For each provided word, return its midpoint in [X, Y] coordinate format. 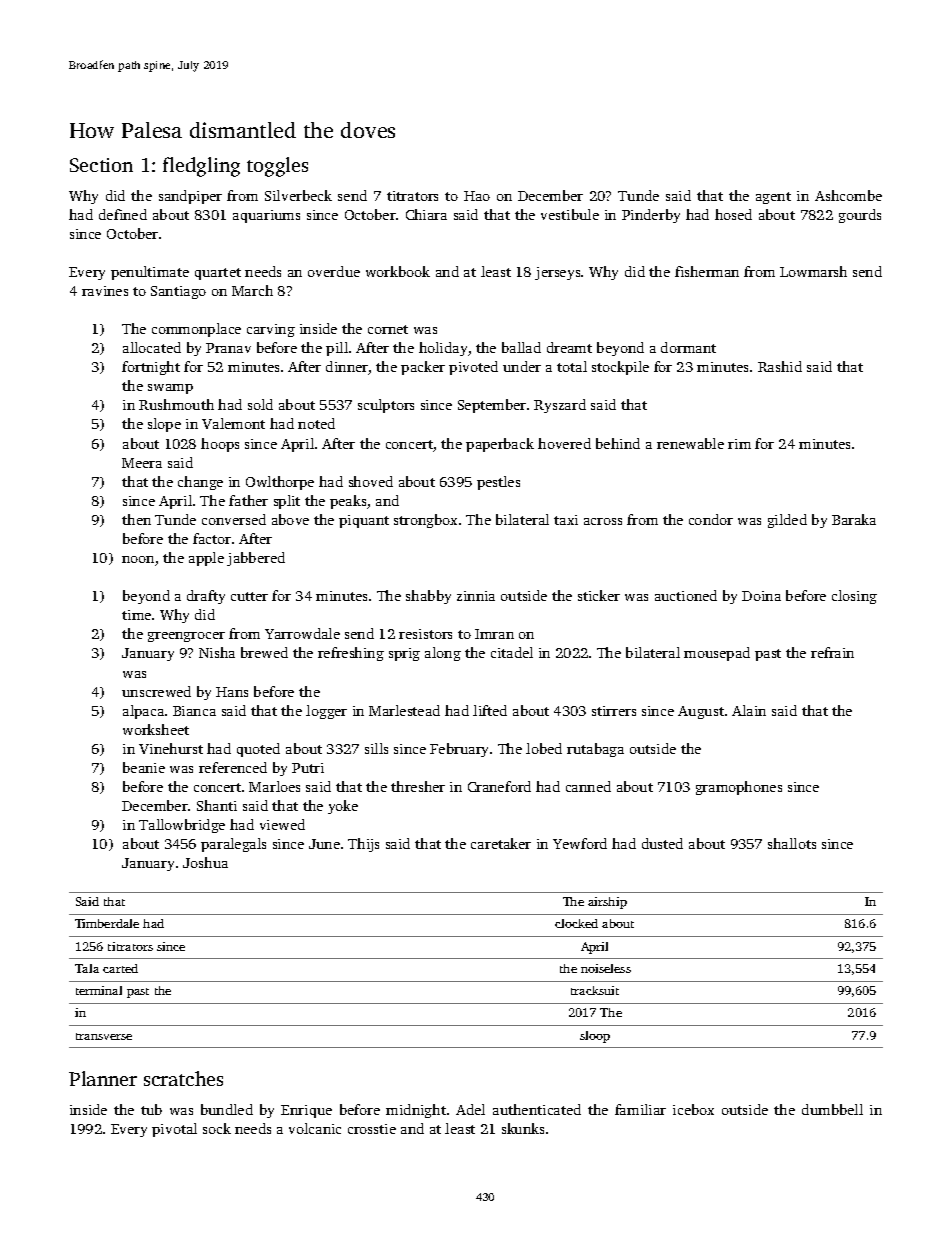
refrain [832, 652]
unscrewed [156, 691]
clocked [576, 923]
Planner [103, 1078]
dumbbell [832, 1109]
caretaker [501, 843]
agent [773, 198]
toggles [277, 167]
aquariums [266, 216]
